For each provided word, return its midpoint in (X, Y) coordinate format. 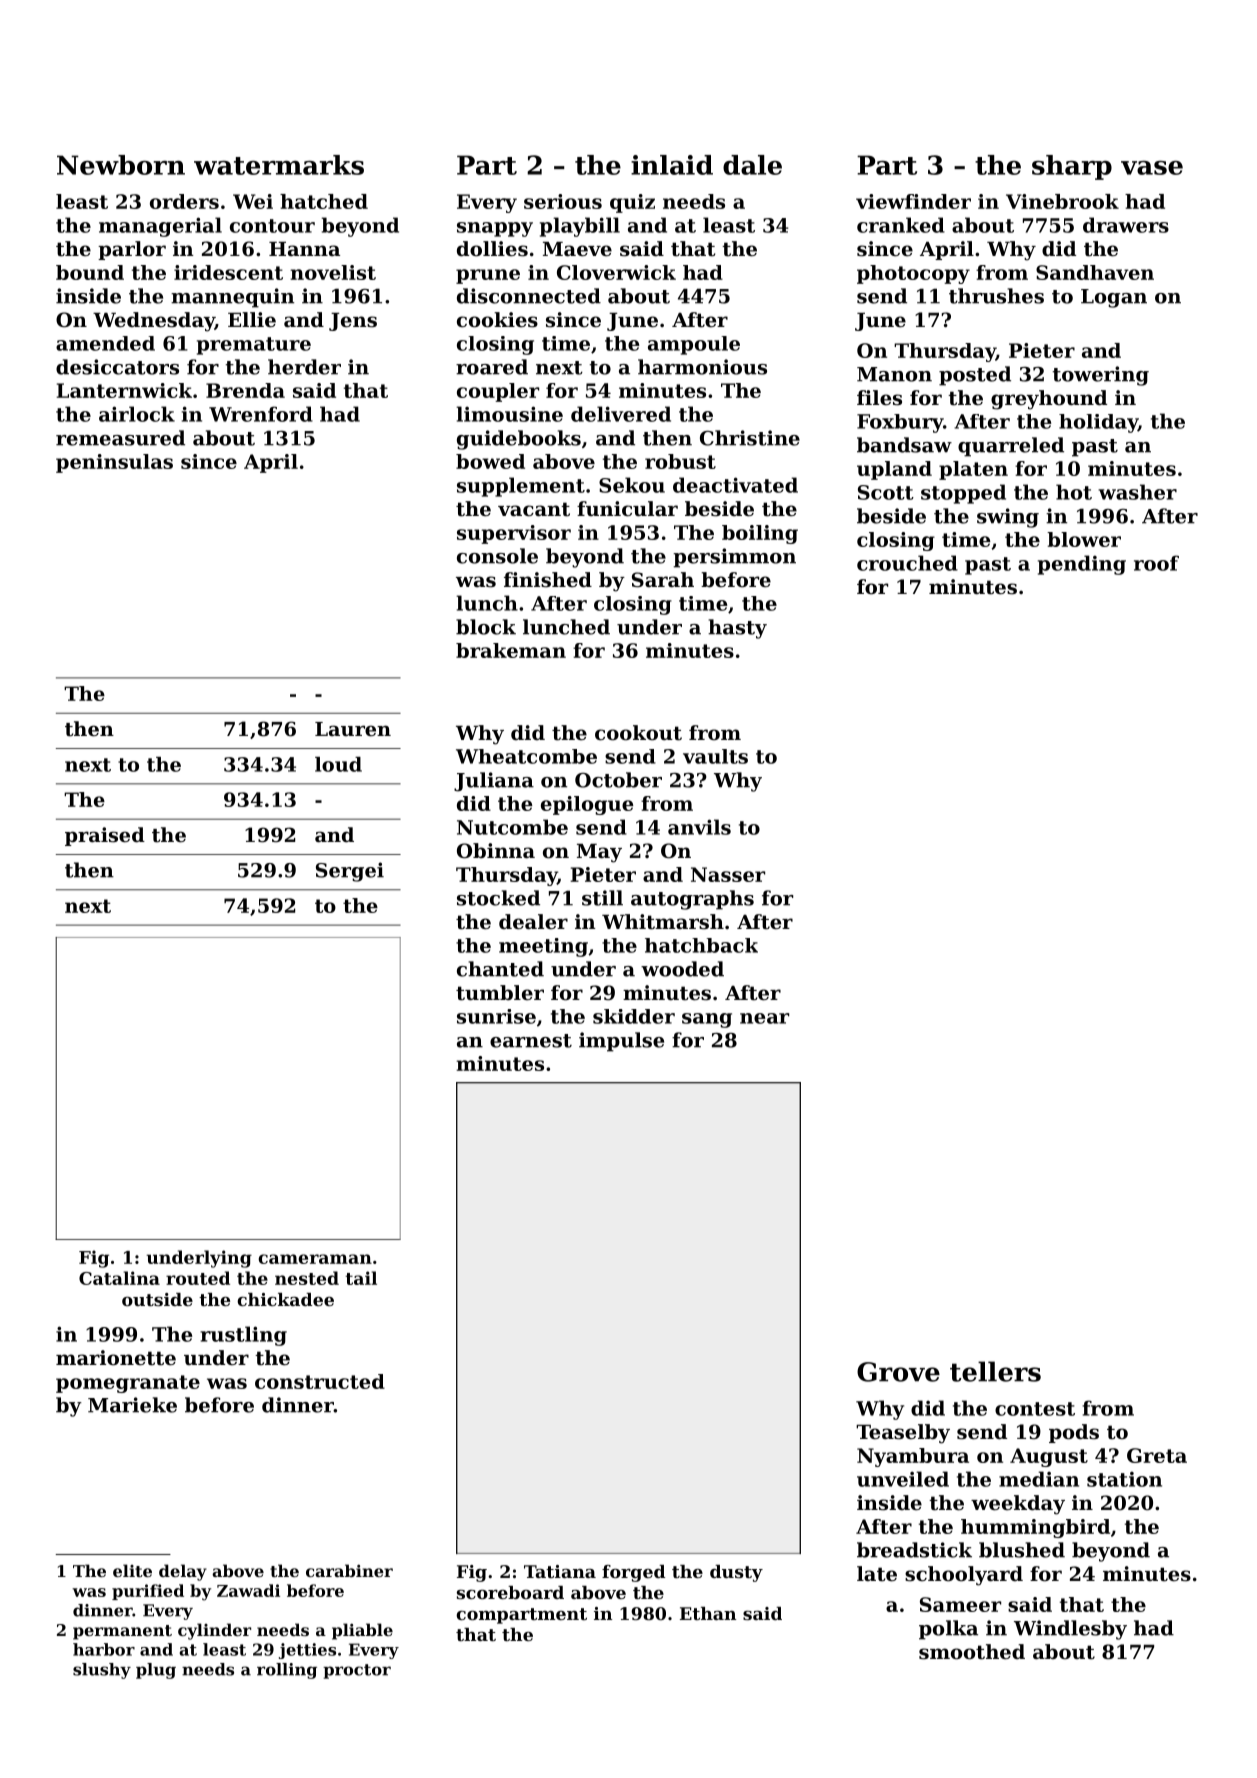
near (764, 1018)
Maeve (577, 249)
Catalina (119, 1278)
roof (1156, 563)
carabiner (349, 1570)
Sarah (663, 580)
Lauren (353, 729)
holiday (1098, 423)
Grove (898, 1372)
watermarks (279, 165)
